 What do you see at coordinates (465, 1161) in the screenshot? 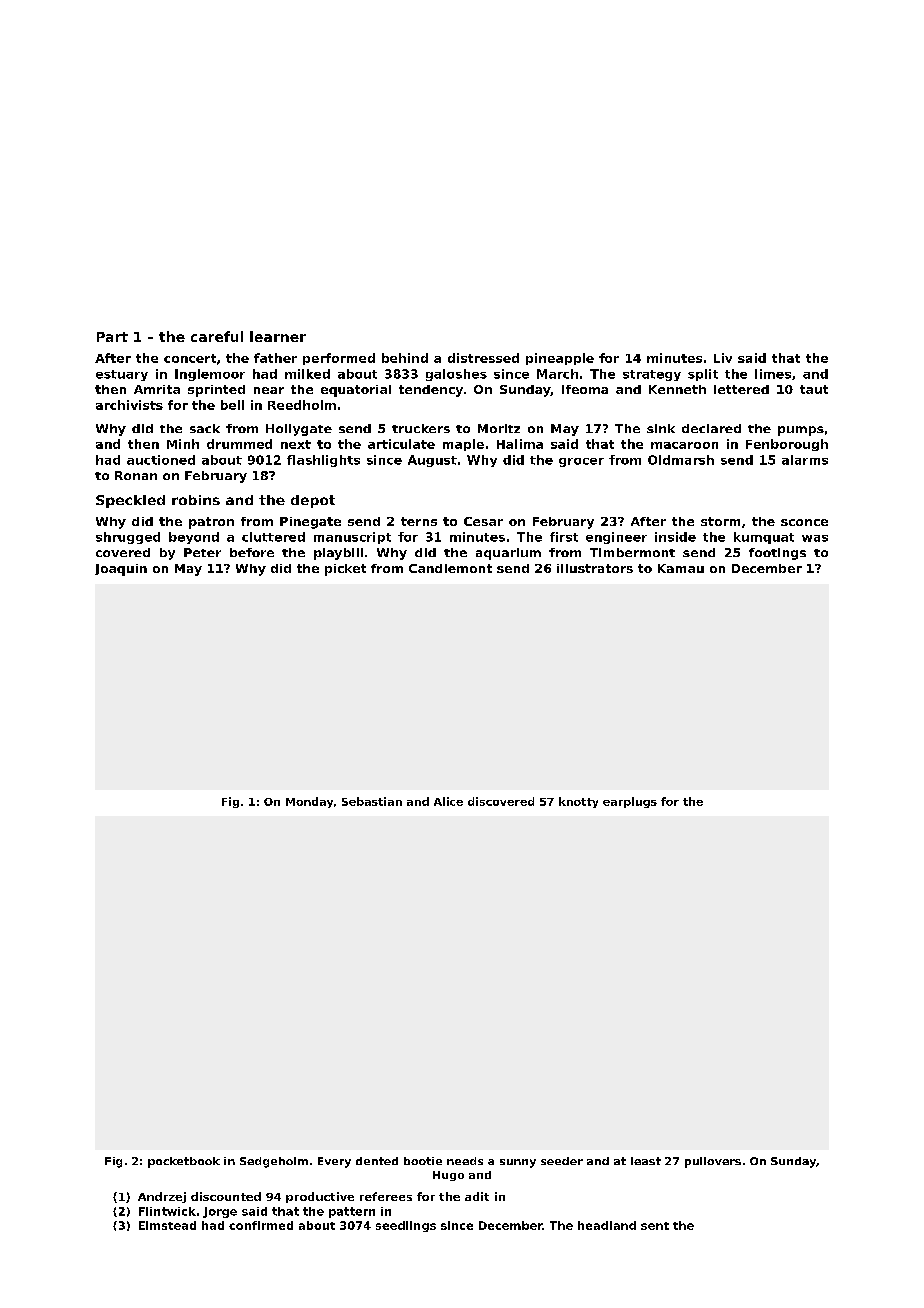
I see `needs` at bounding box center [465, 1161].
